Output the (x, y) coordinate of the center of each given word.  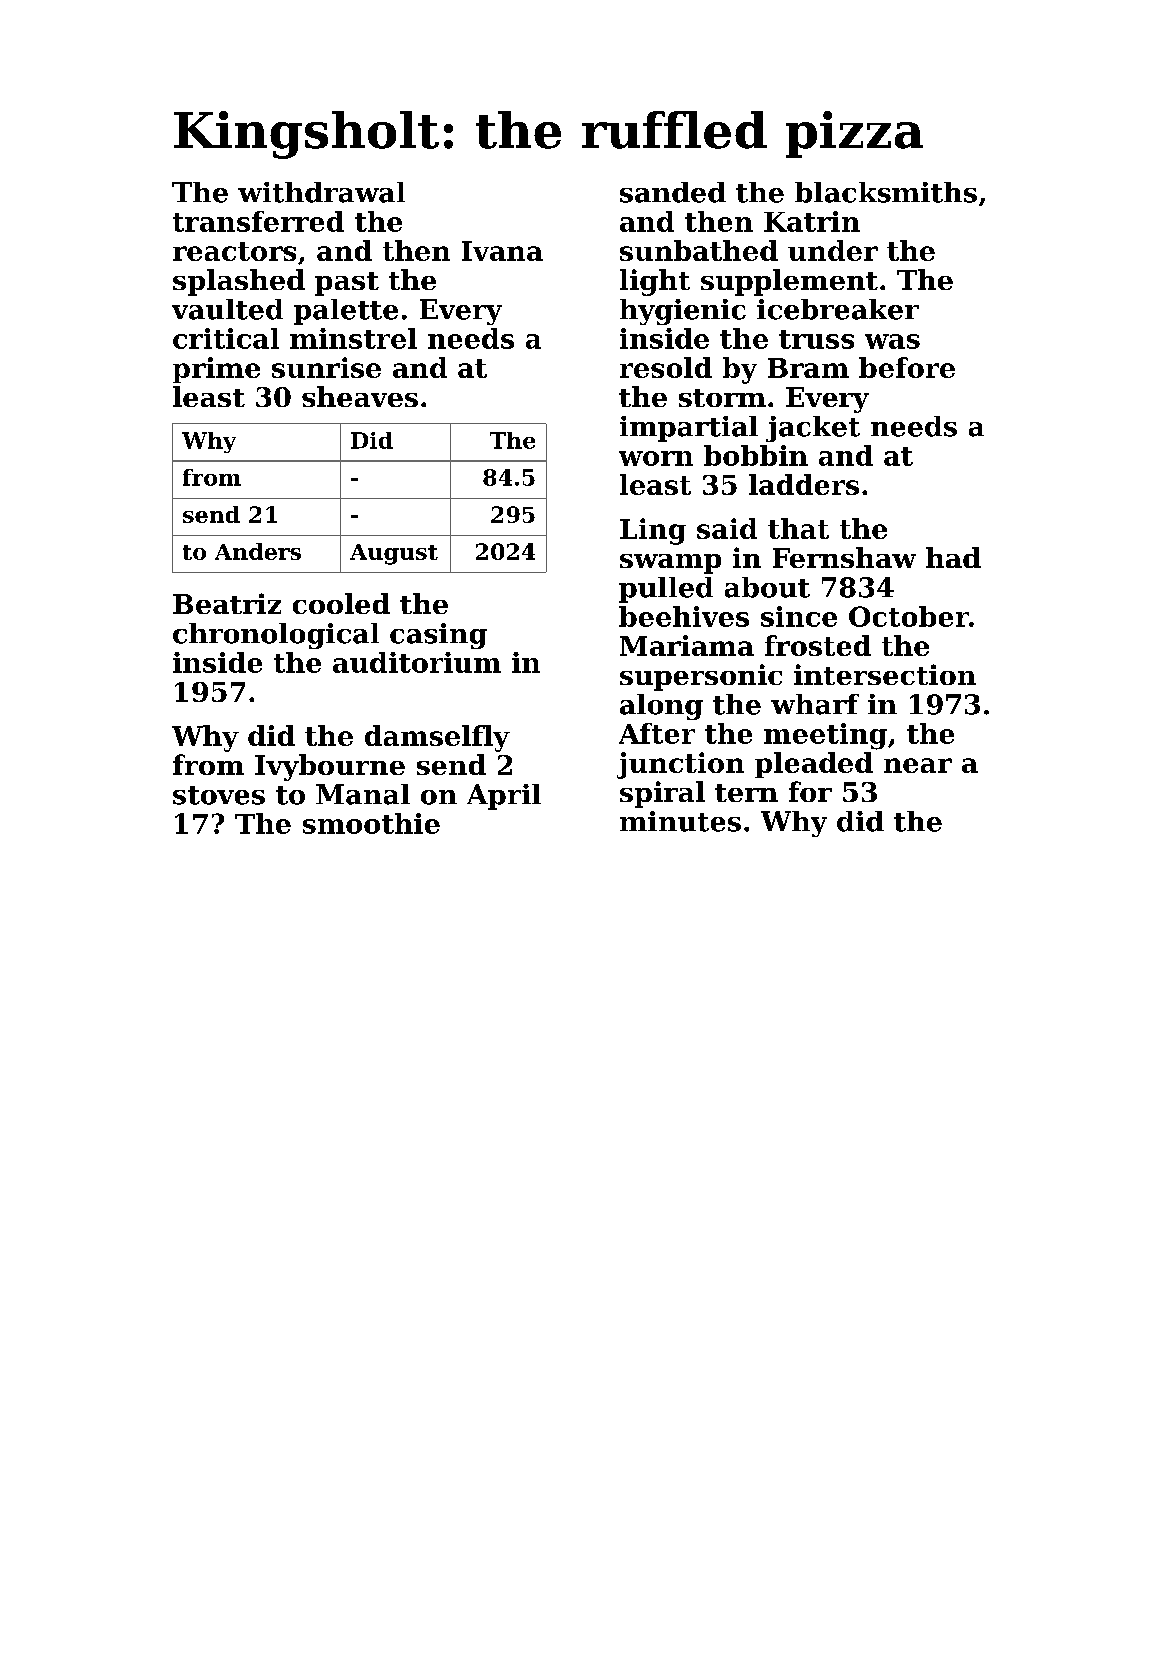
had (953, 557)
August (394, 554)
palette (346, 312)
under (833, 250)
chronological (276, 636)
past (347, 284)
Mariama (687, 645)
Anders (258, 551)
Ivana (502, 251)
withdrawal (321, 192)
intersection (885, 674)
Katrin (812, 221)
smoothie (371, 823)
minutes (680, 821)
